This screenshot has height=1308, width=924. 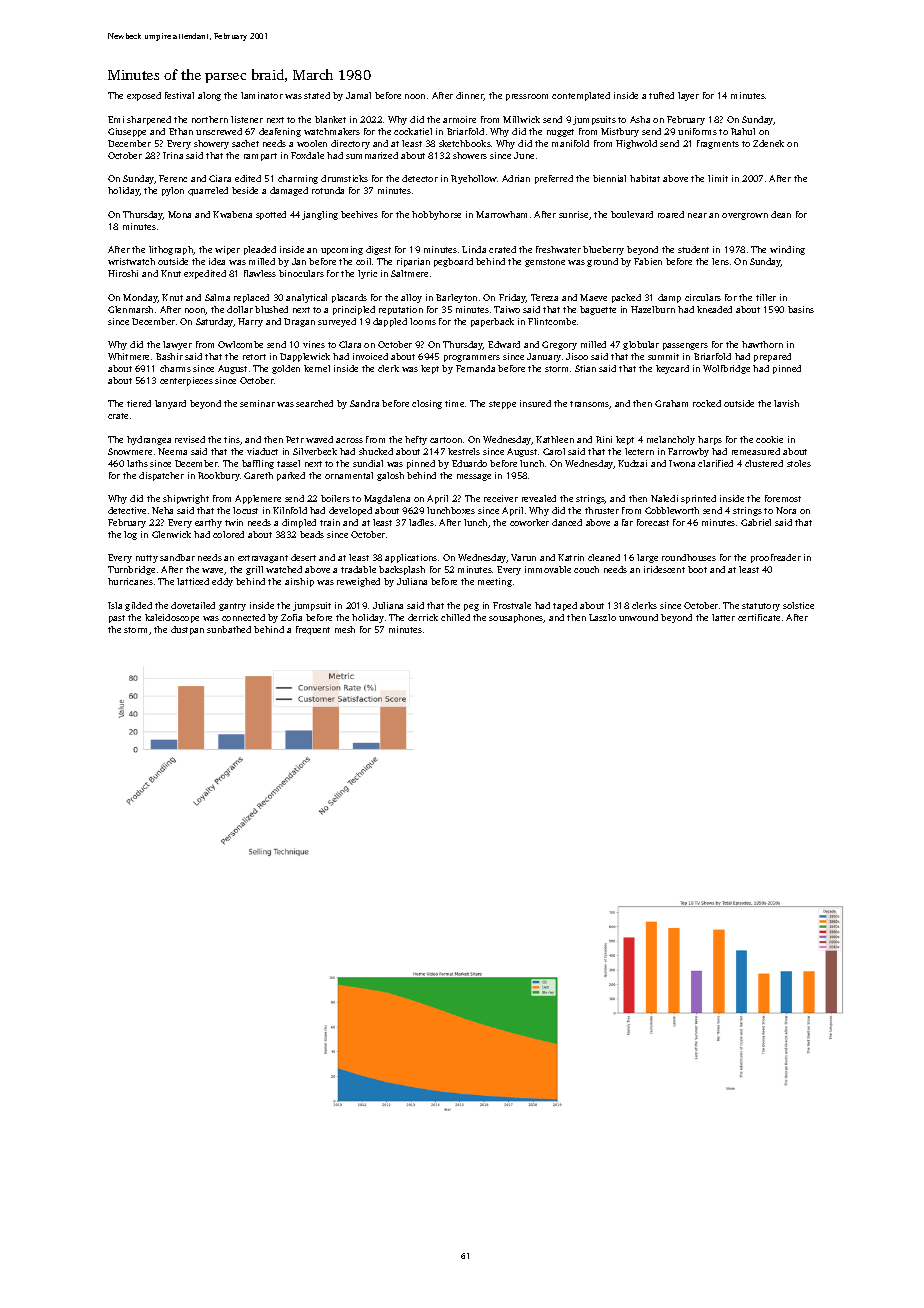 I want to click on Zdenek, so click(x=768, y=143).
